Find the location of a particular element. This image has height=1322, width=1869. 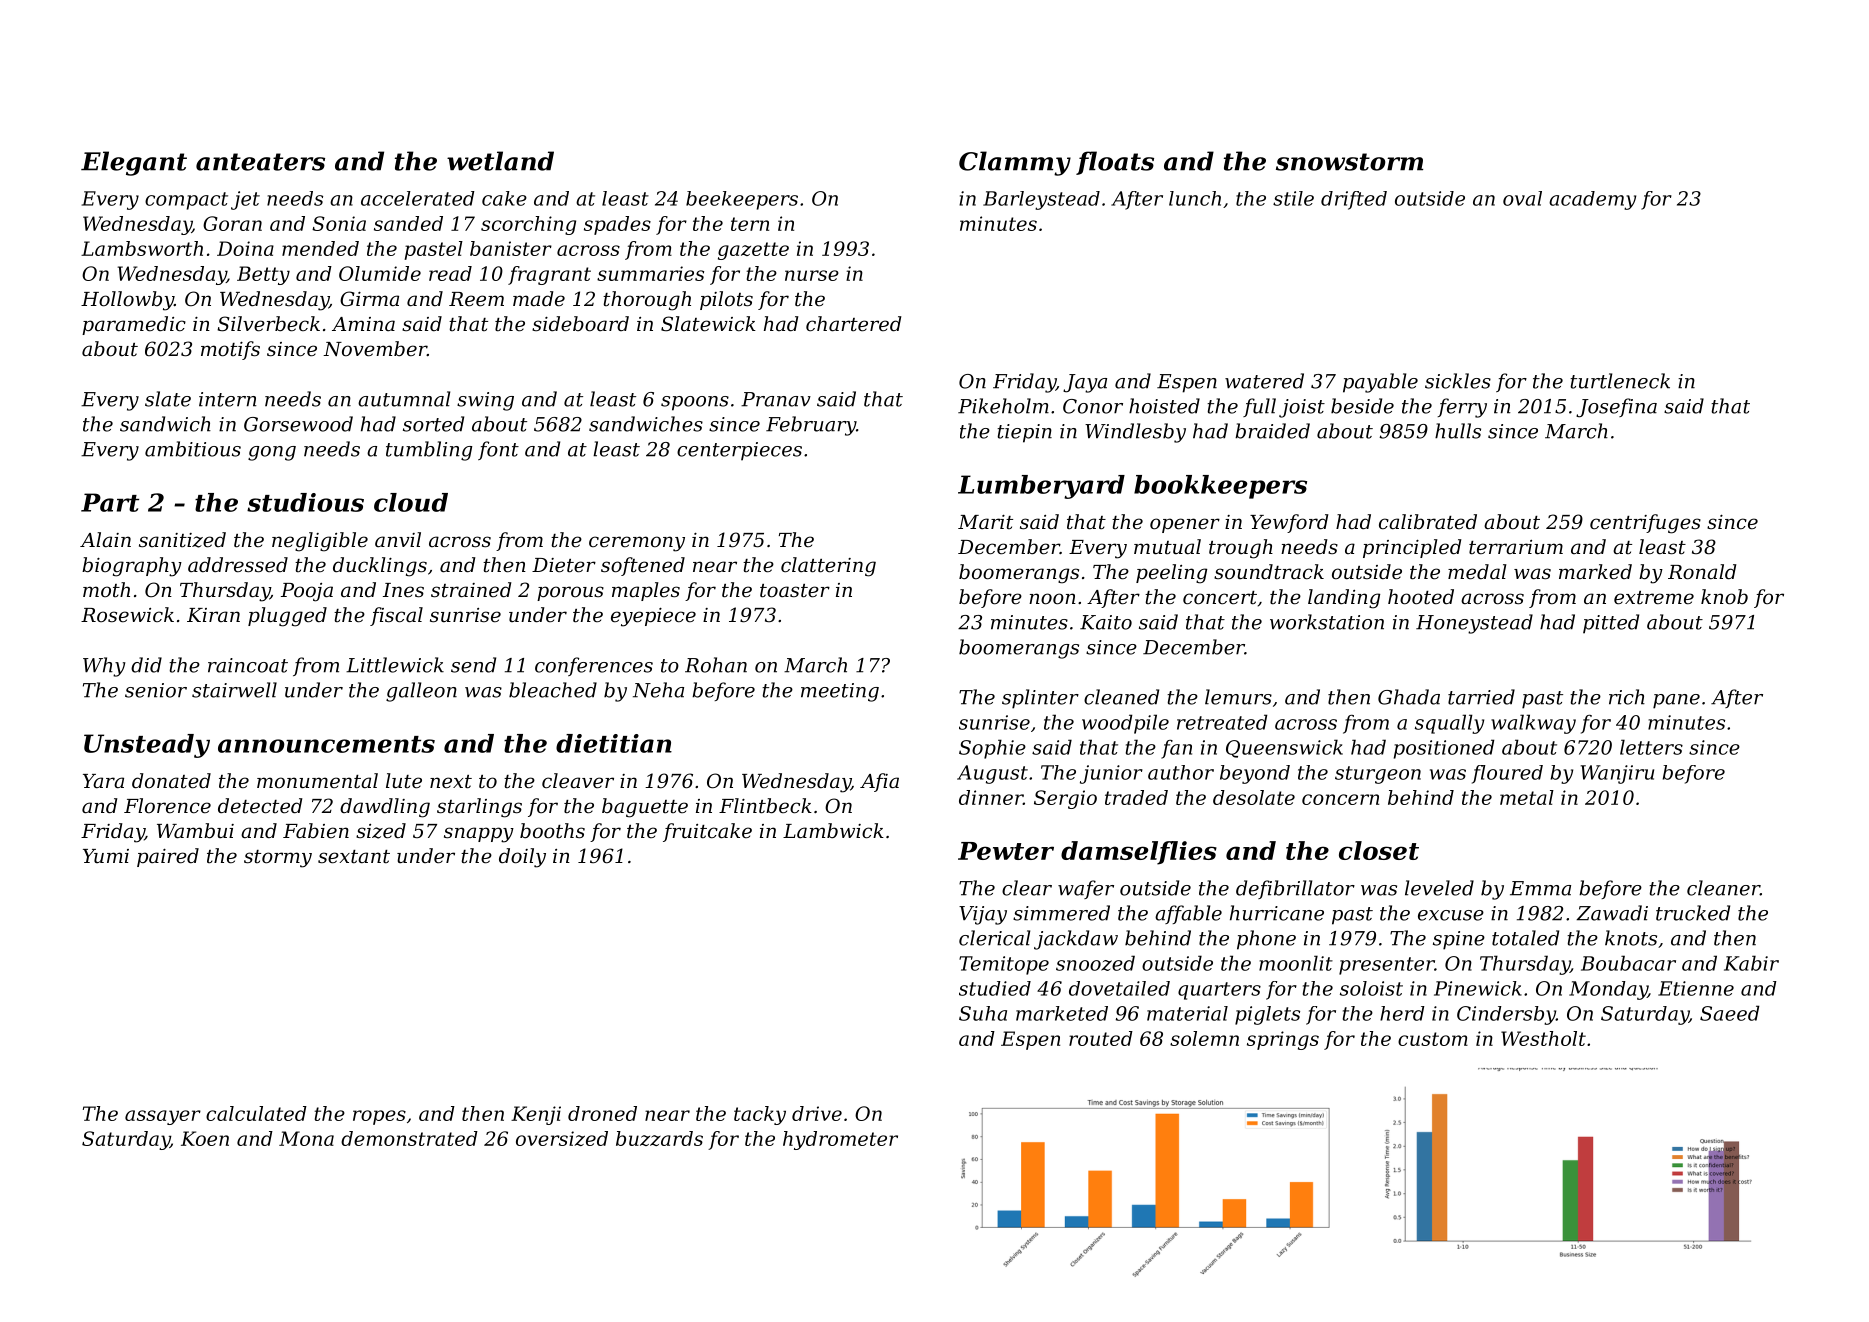

studious is located at coordinates (305, 502).
